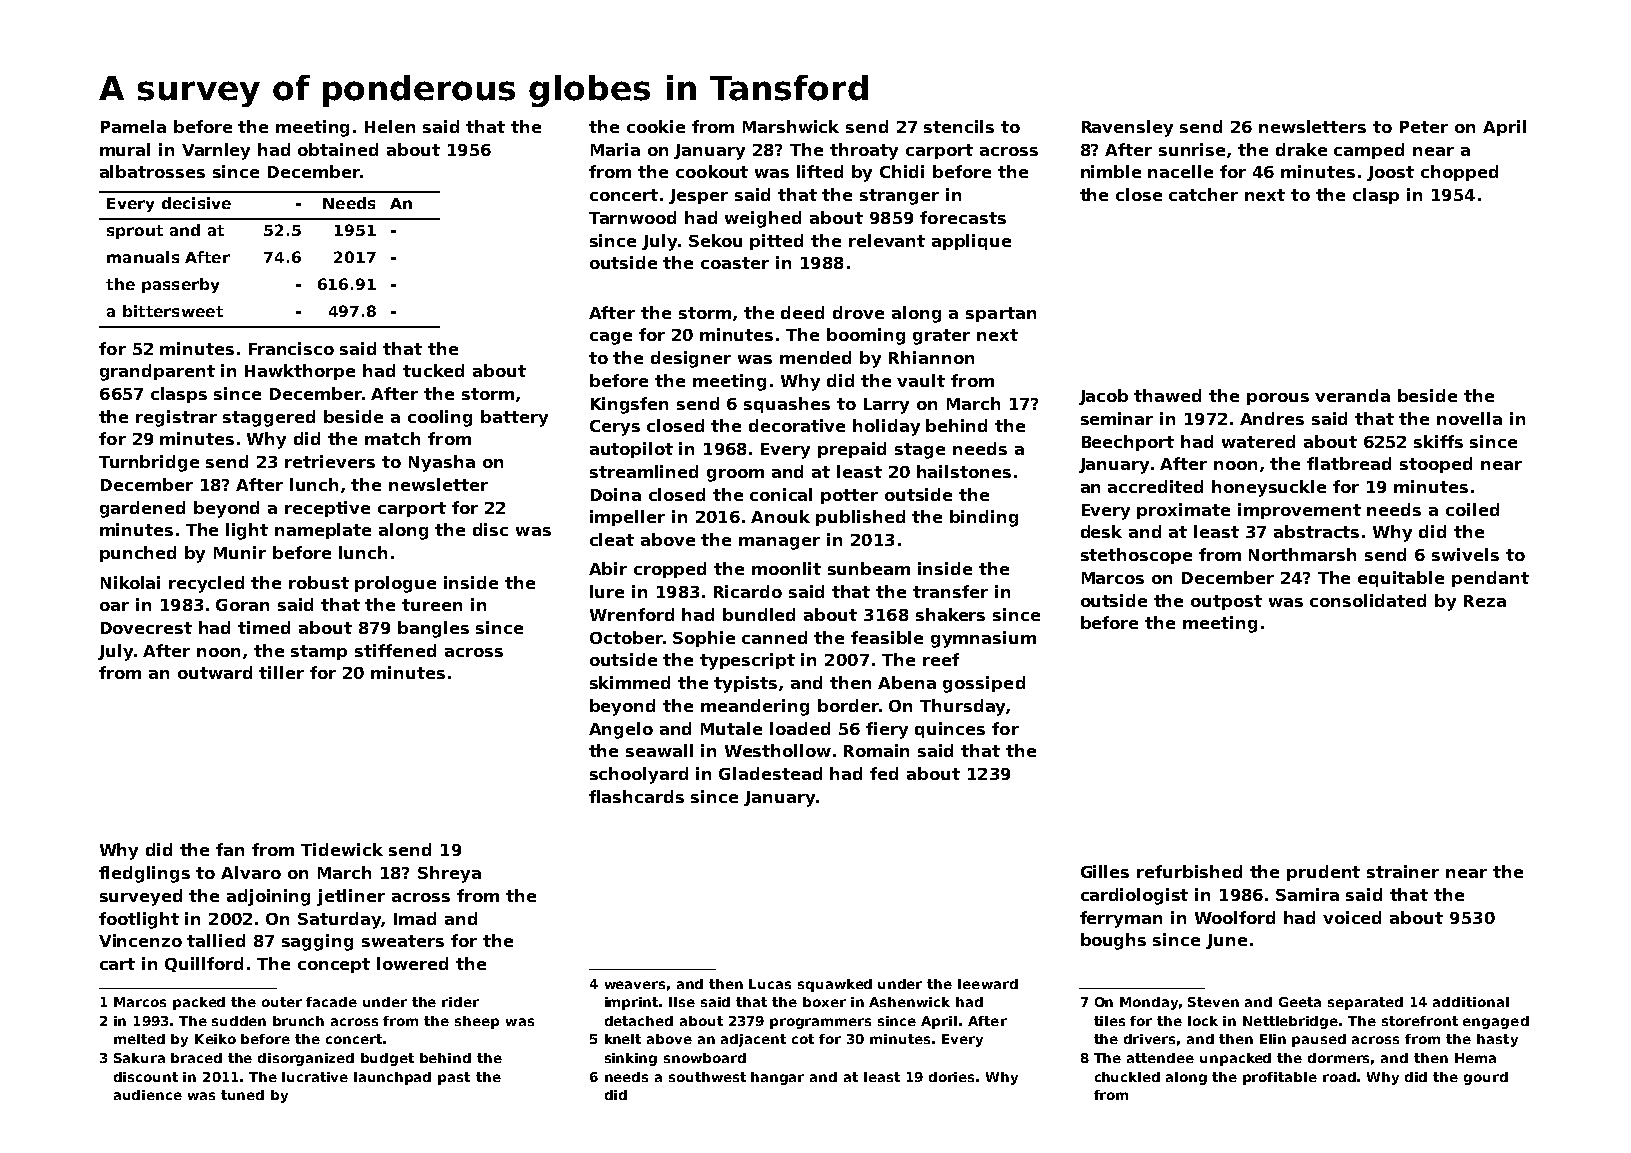  What do you see at coordinates (281, 672) in the image?
I see `tiller` at bounding box center [281, 672].
